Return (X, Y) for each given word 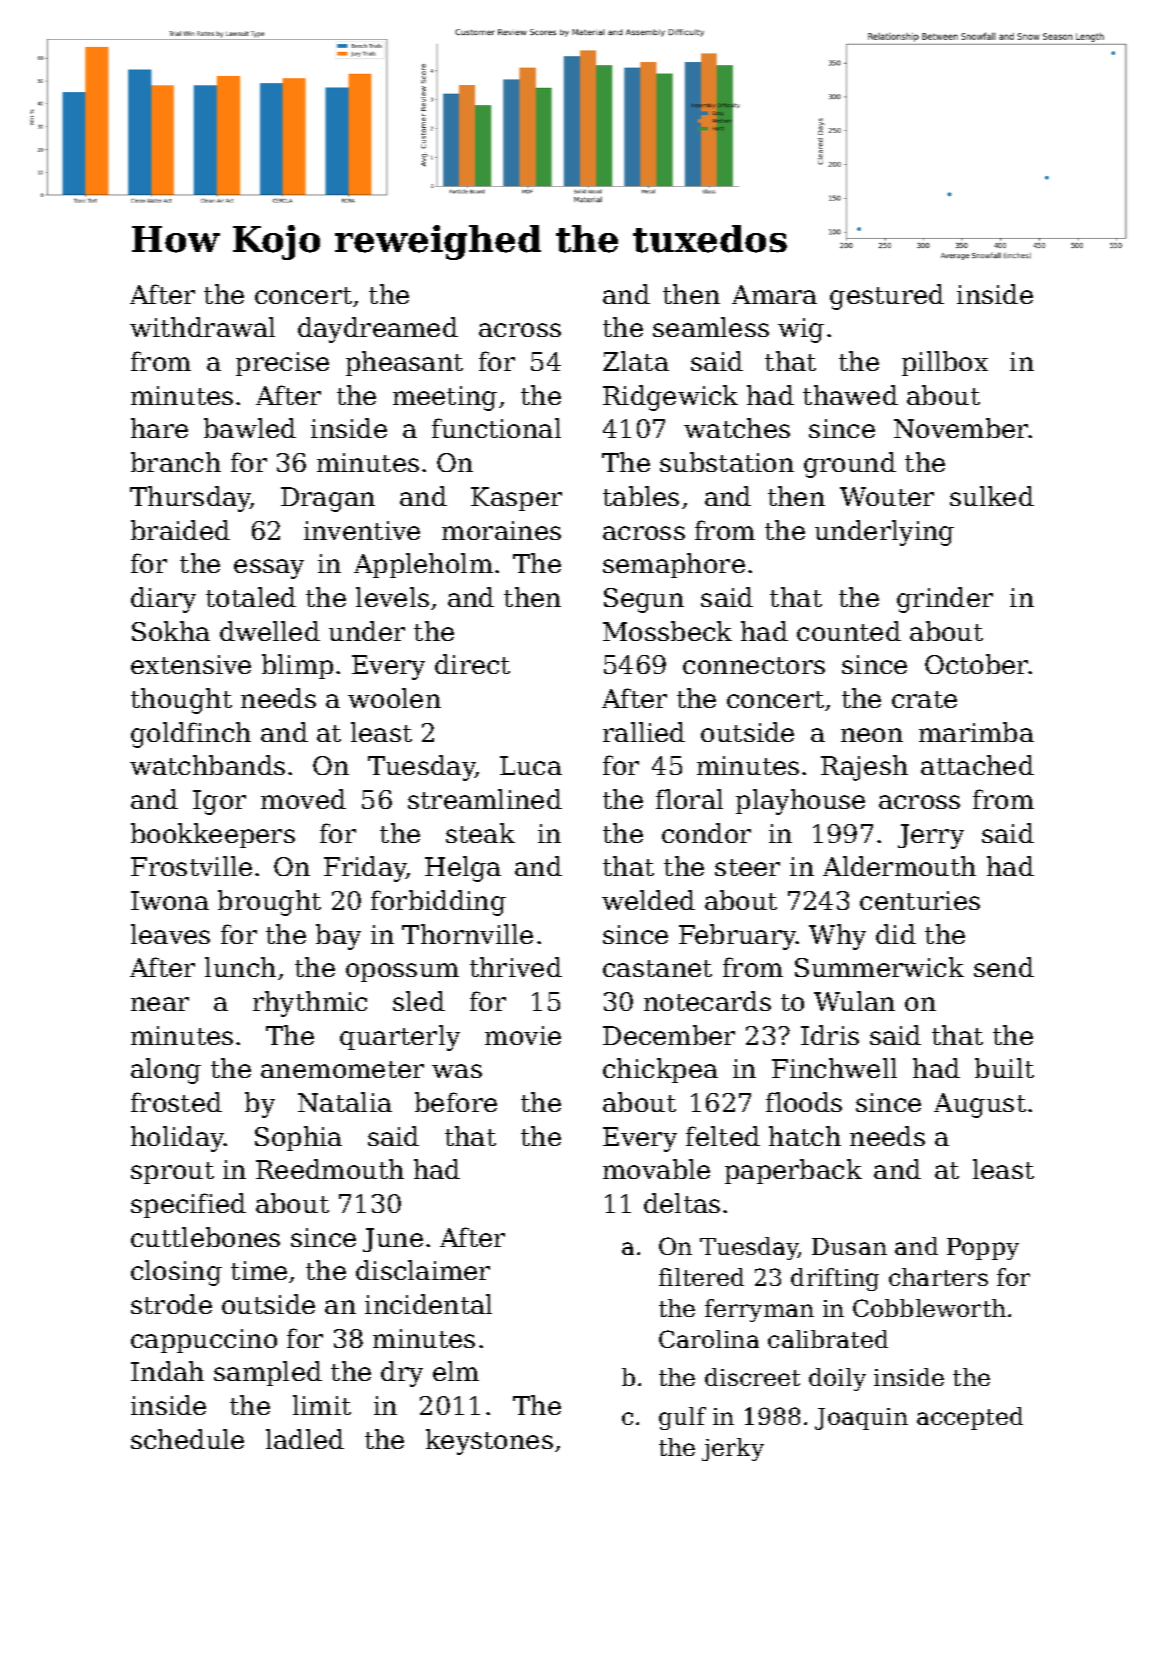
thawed (850, 395)
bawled (250, 428)
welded (648, 900)
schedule (187, 1439)
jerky (733, 1449)
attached (977, 765)
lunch (240, 967)
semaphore (674, 565)
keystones (489, 1442)
